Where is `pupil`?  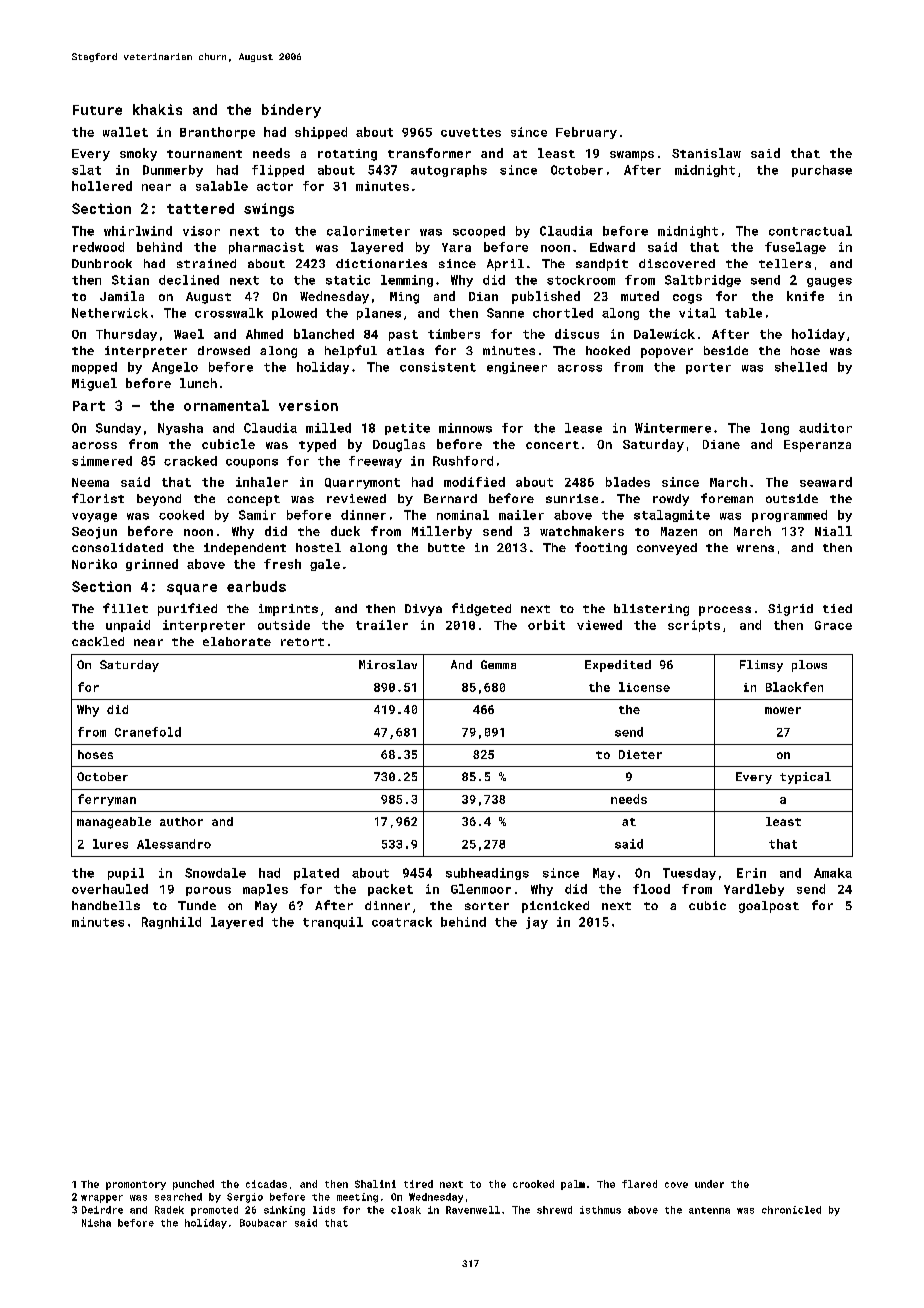
pupil is located at coordinates (126, 874).
